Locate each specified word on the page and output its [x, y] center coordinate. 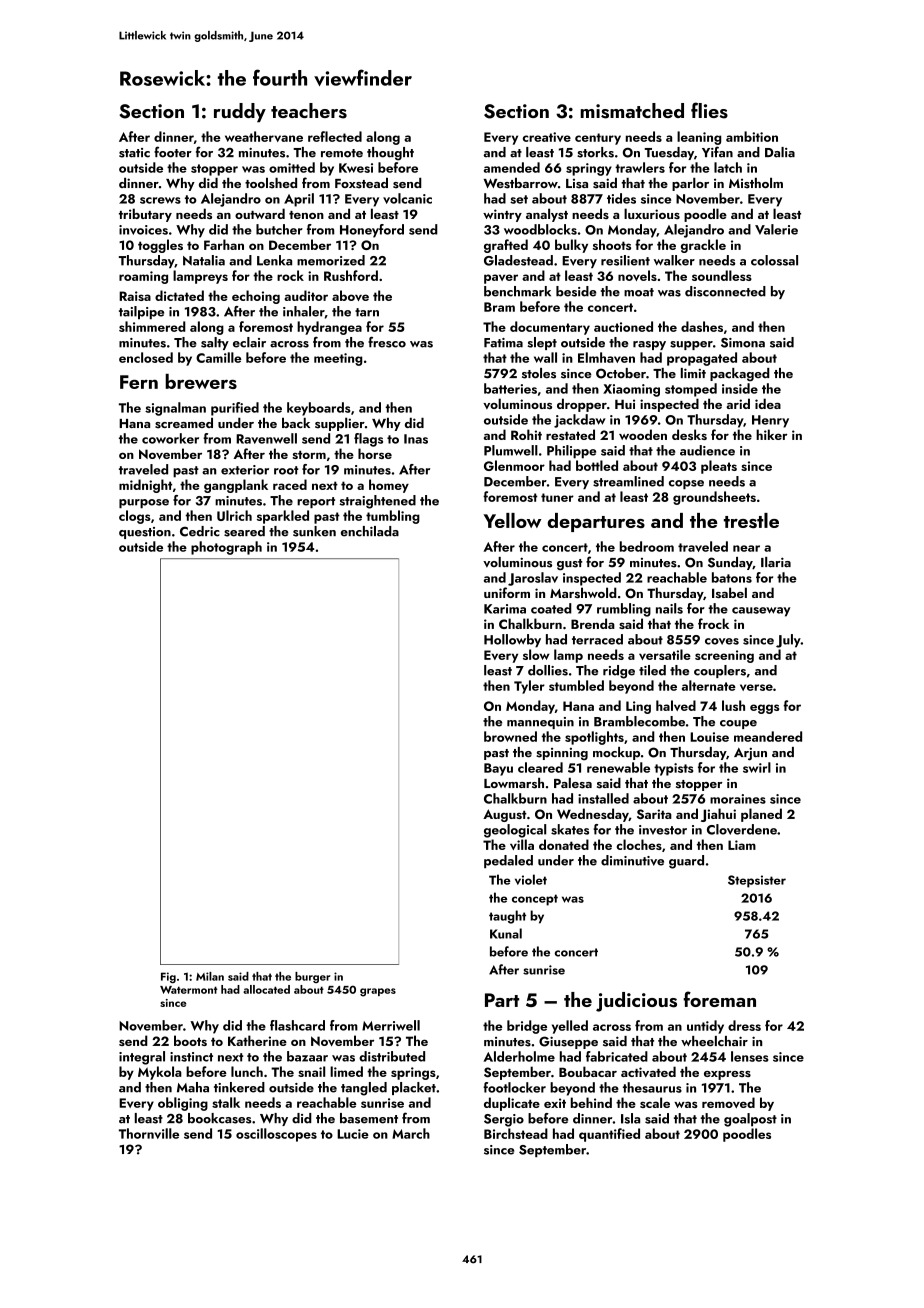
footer [173, 152]
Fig [168, 977]
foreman [719, 999]
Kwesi [356, 168]
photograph [226, 548]
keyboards [319, 409]
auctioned [623, 326]
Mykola [160, 1073]
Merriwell [391, 1025]
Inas [416, 439]
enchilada [370, 531]
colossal [774, 260]
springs [413, 1073]
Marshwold [583, 592]
